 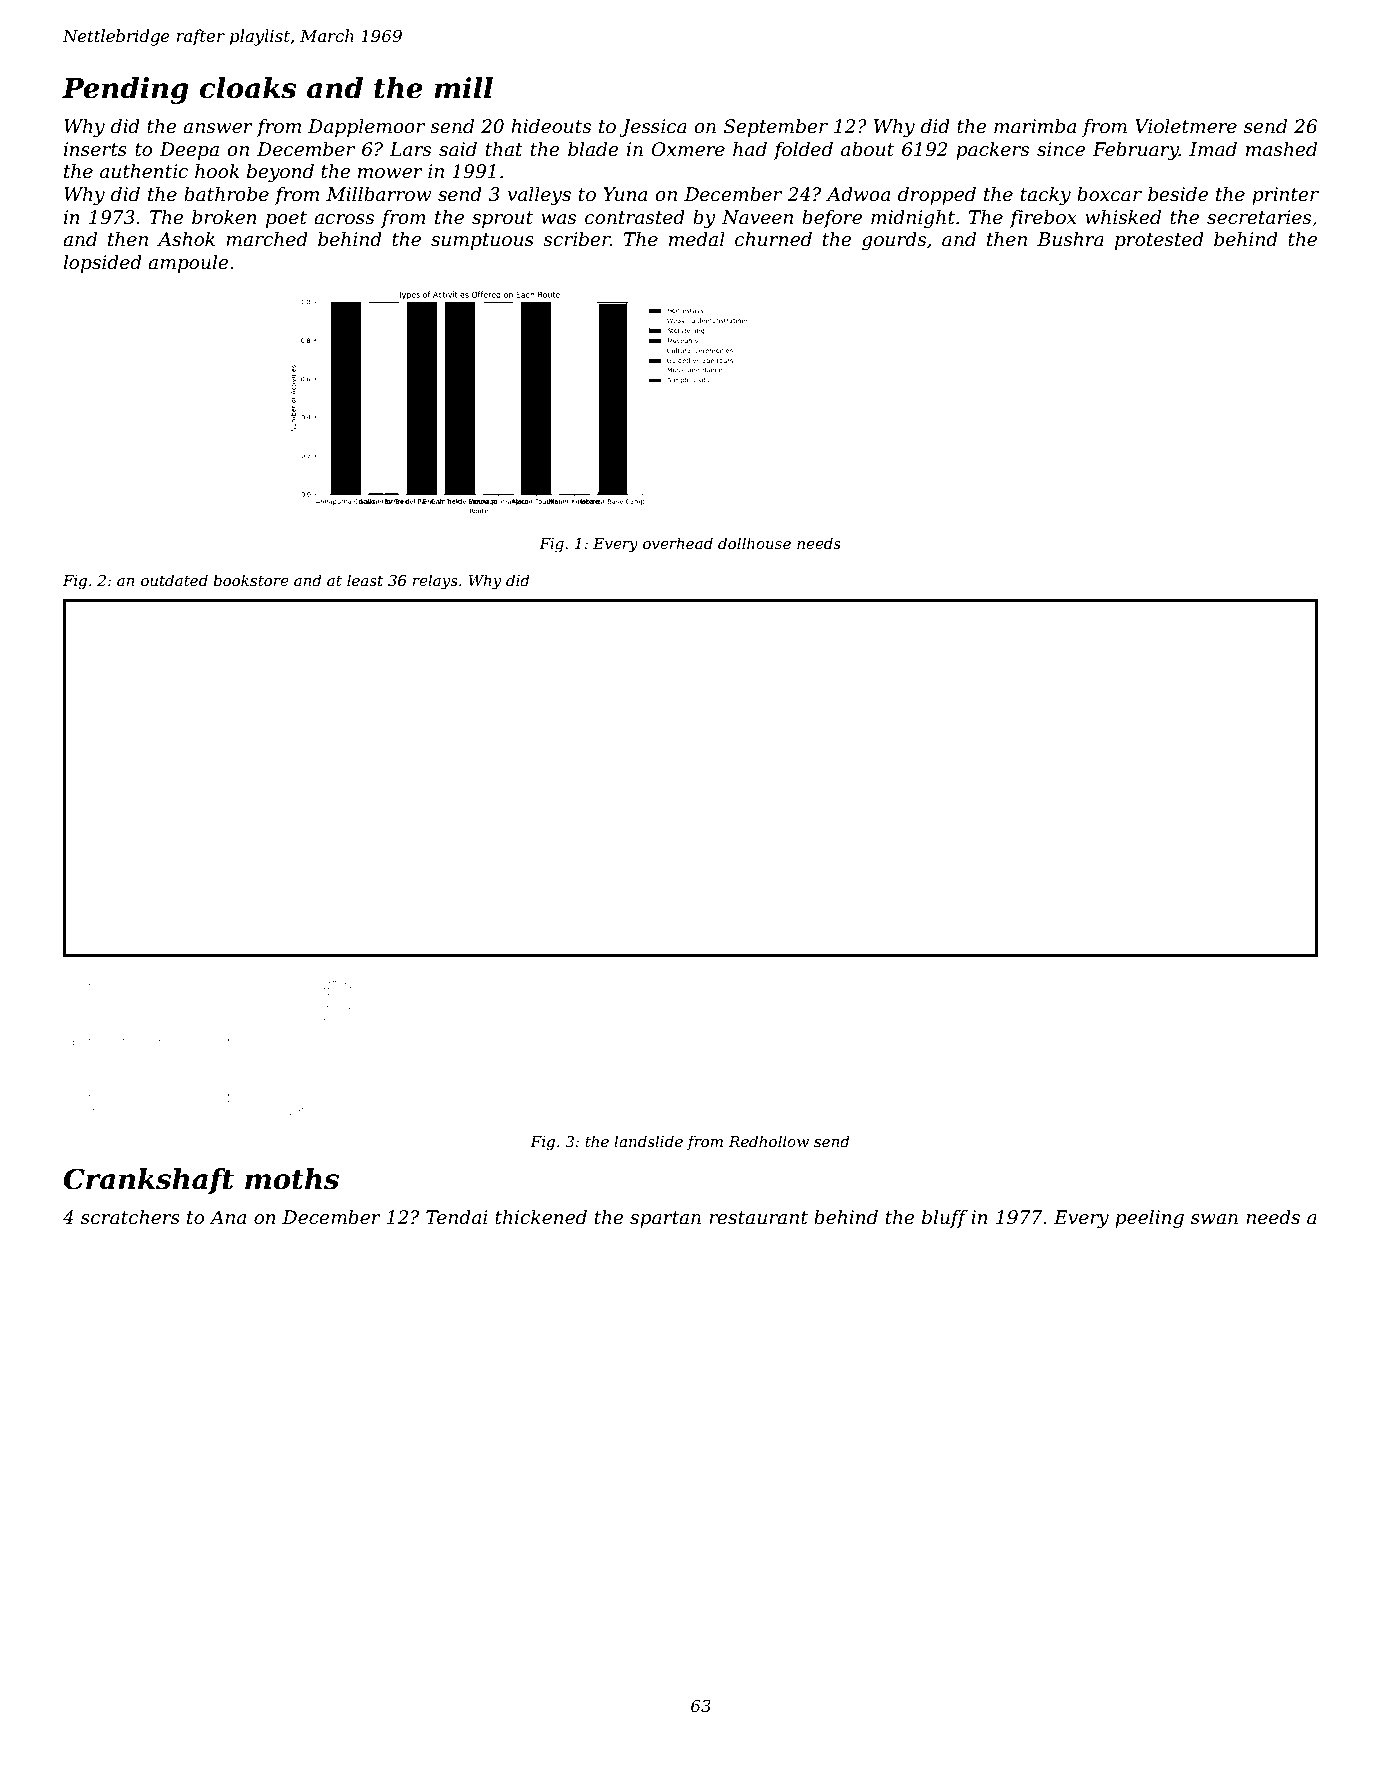 What do you see at coordinates (803, 151) in the document?
I see `folded` at bounding box center [803, 151].
